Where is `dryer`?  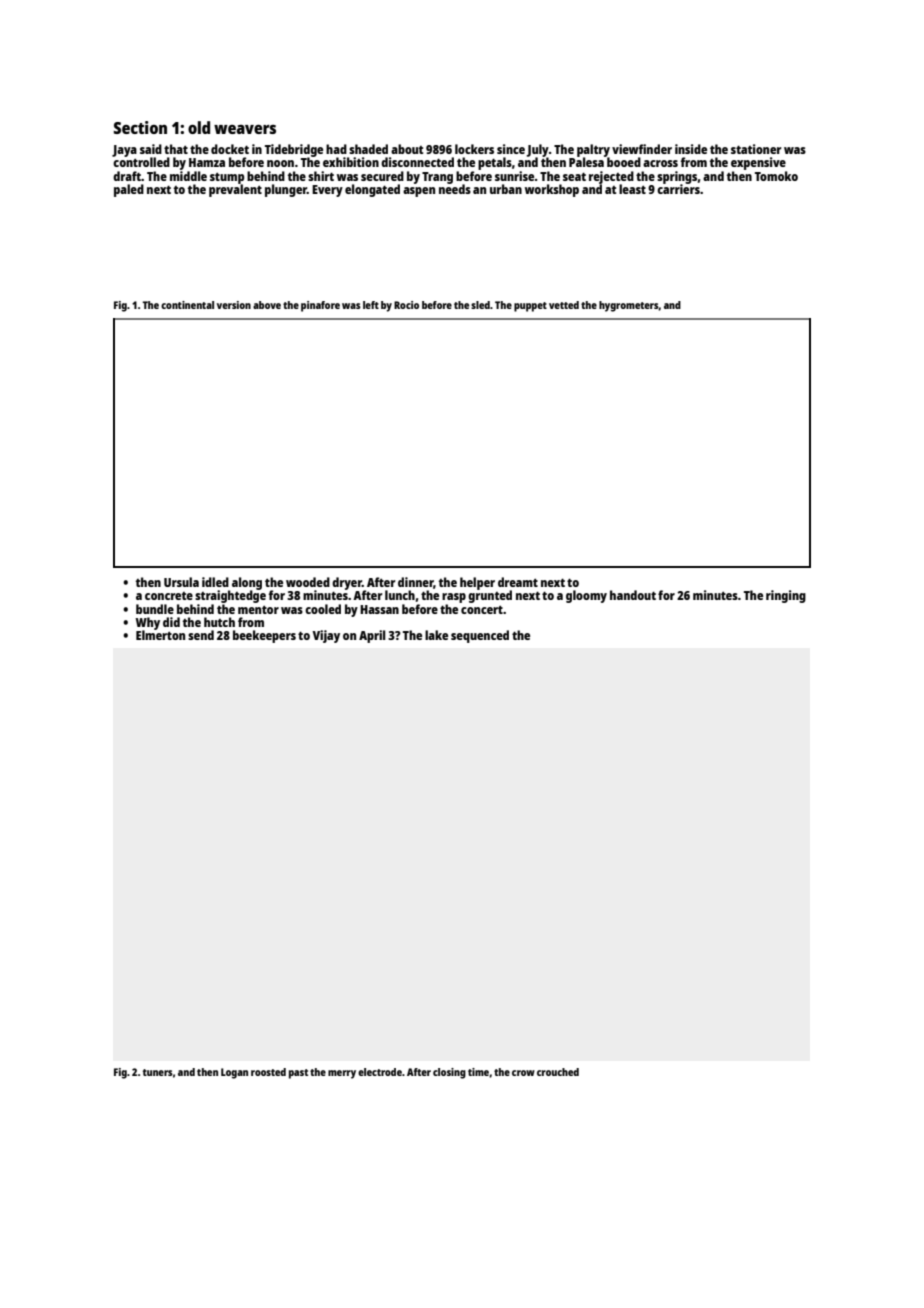 dryer is located at coordinates (347, 583).
